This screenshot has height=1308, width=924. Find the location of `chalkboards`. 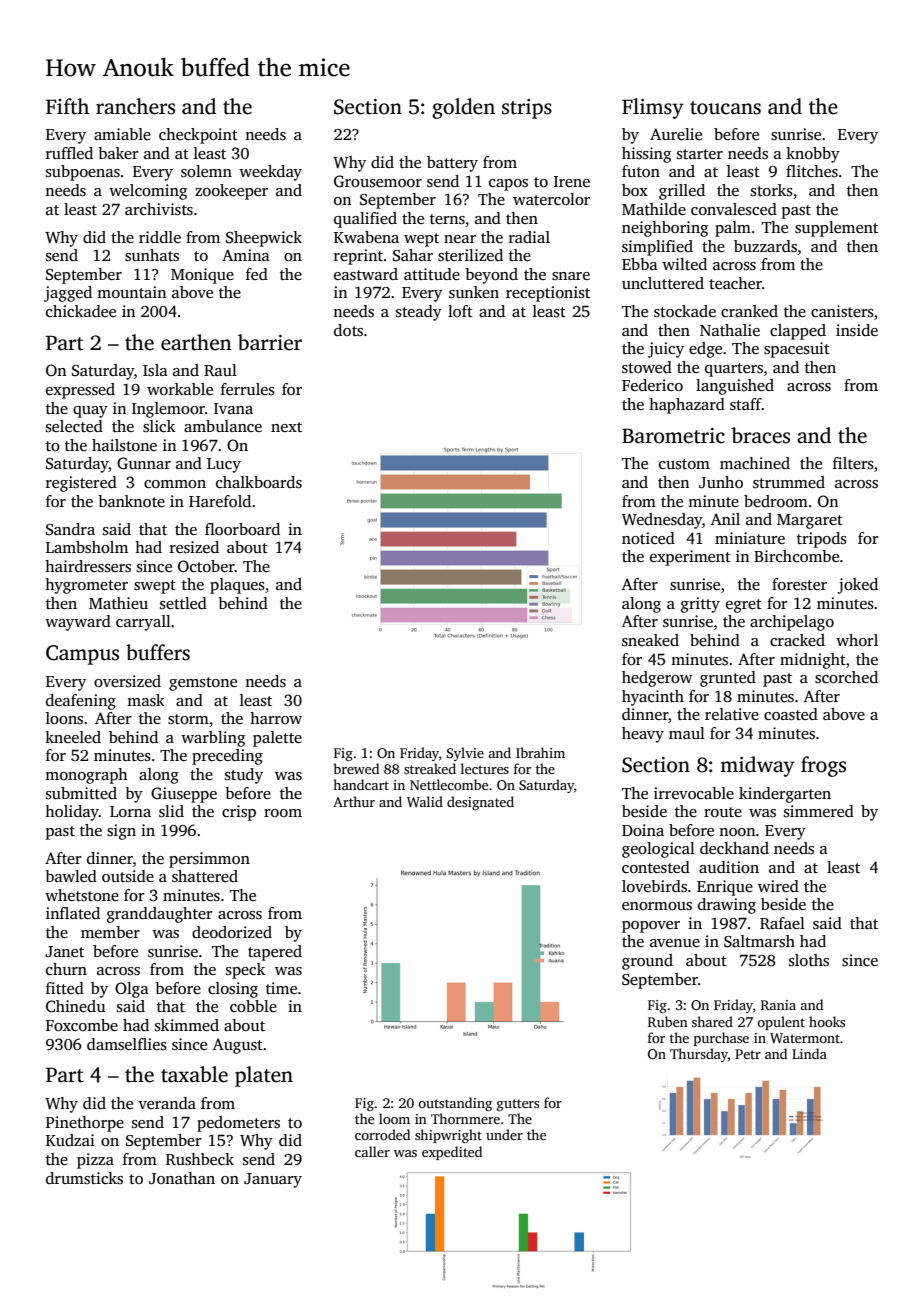

chalkboards is located at coordinates (259, 482).
